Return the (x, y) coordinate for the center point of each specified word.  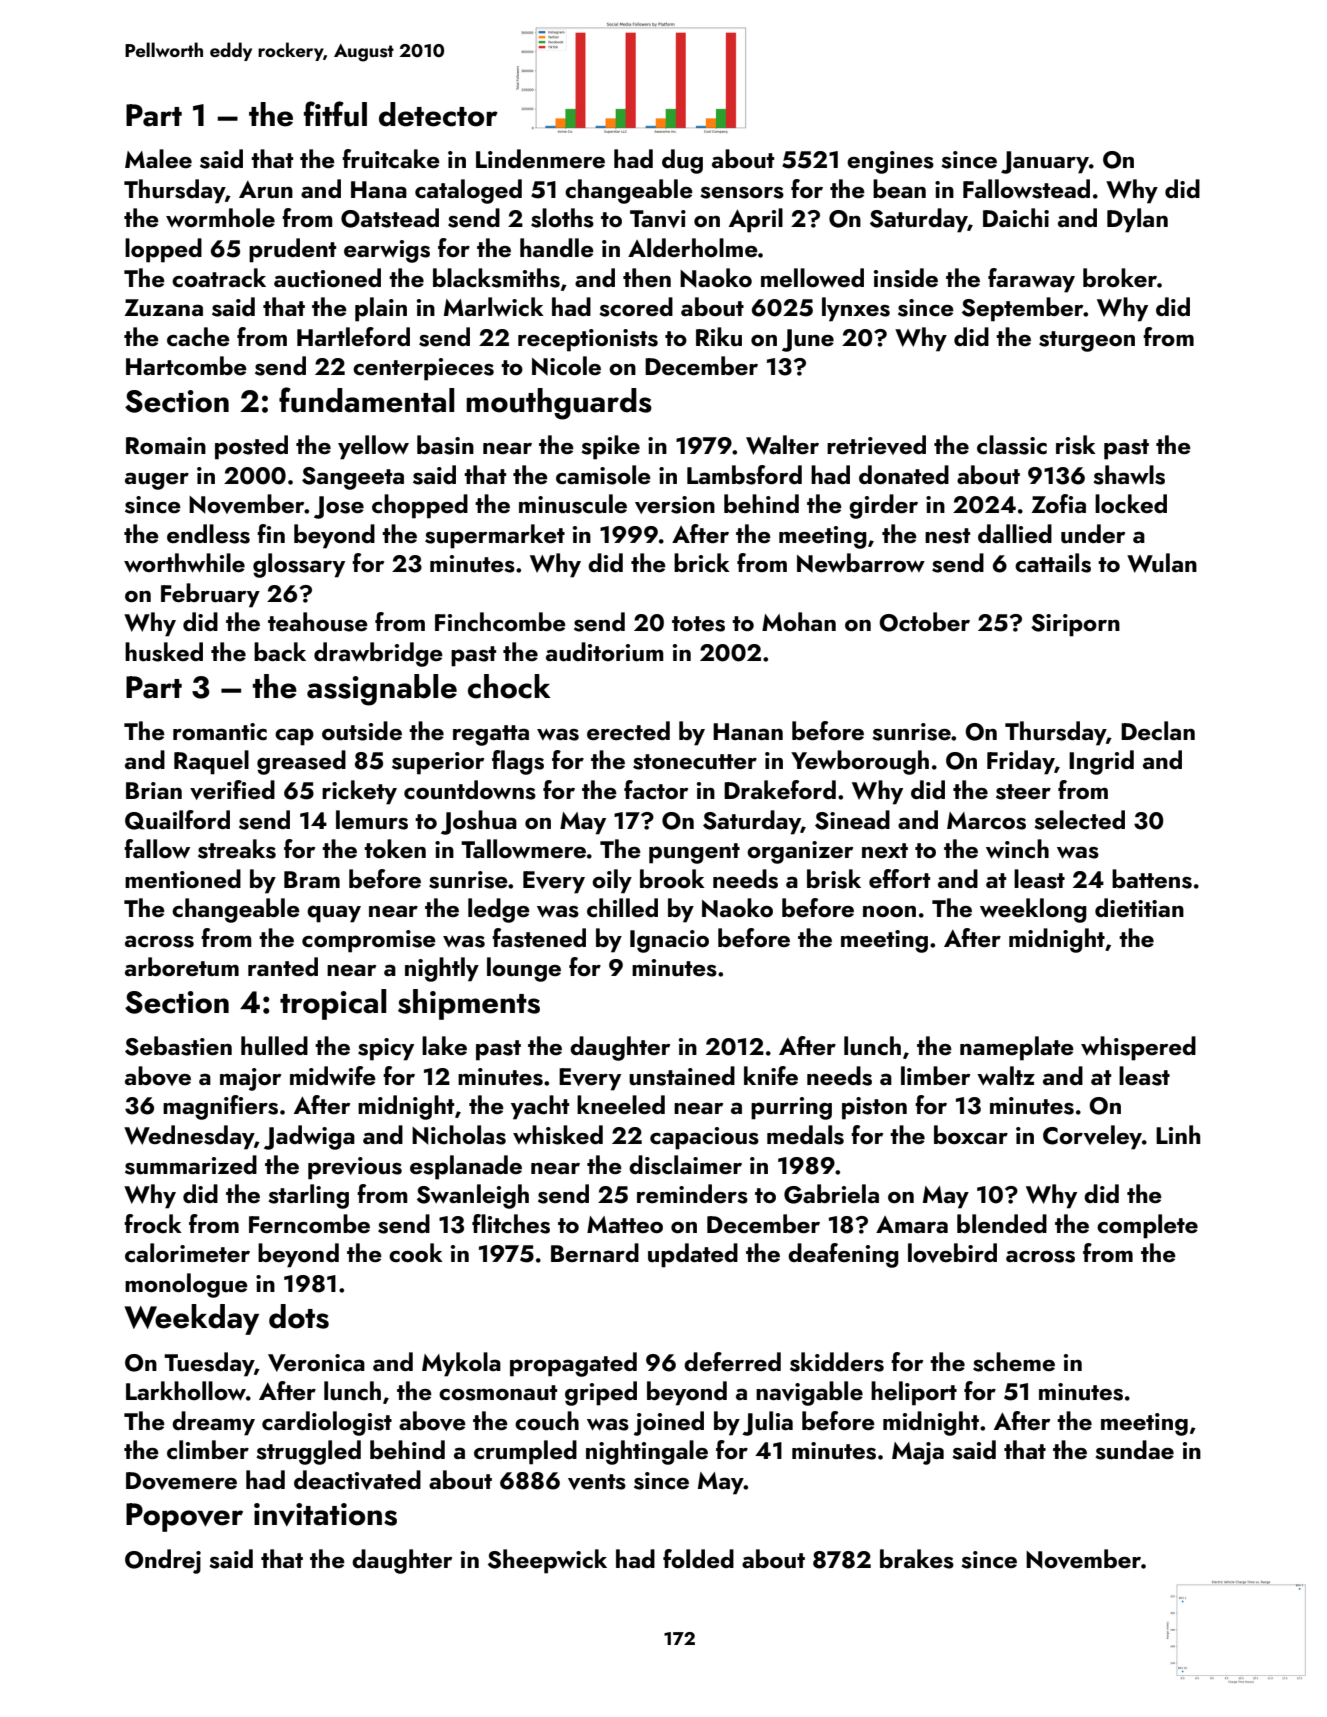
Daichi (1016, 217)
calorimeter (187, 1253)
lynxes (856, 309)
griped (601, 1393)
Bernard (595, 1252)
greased (301, 762)
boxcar (971, 1135)
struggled (308, 1452)
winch (1017, 849)
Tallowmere (523, 848)
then (647, 277)
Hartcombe (186, 366)
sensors (742, 193)
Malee (158, 158)
